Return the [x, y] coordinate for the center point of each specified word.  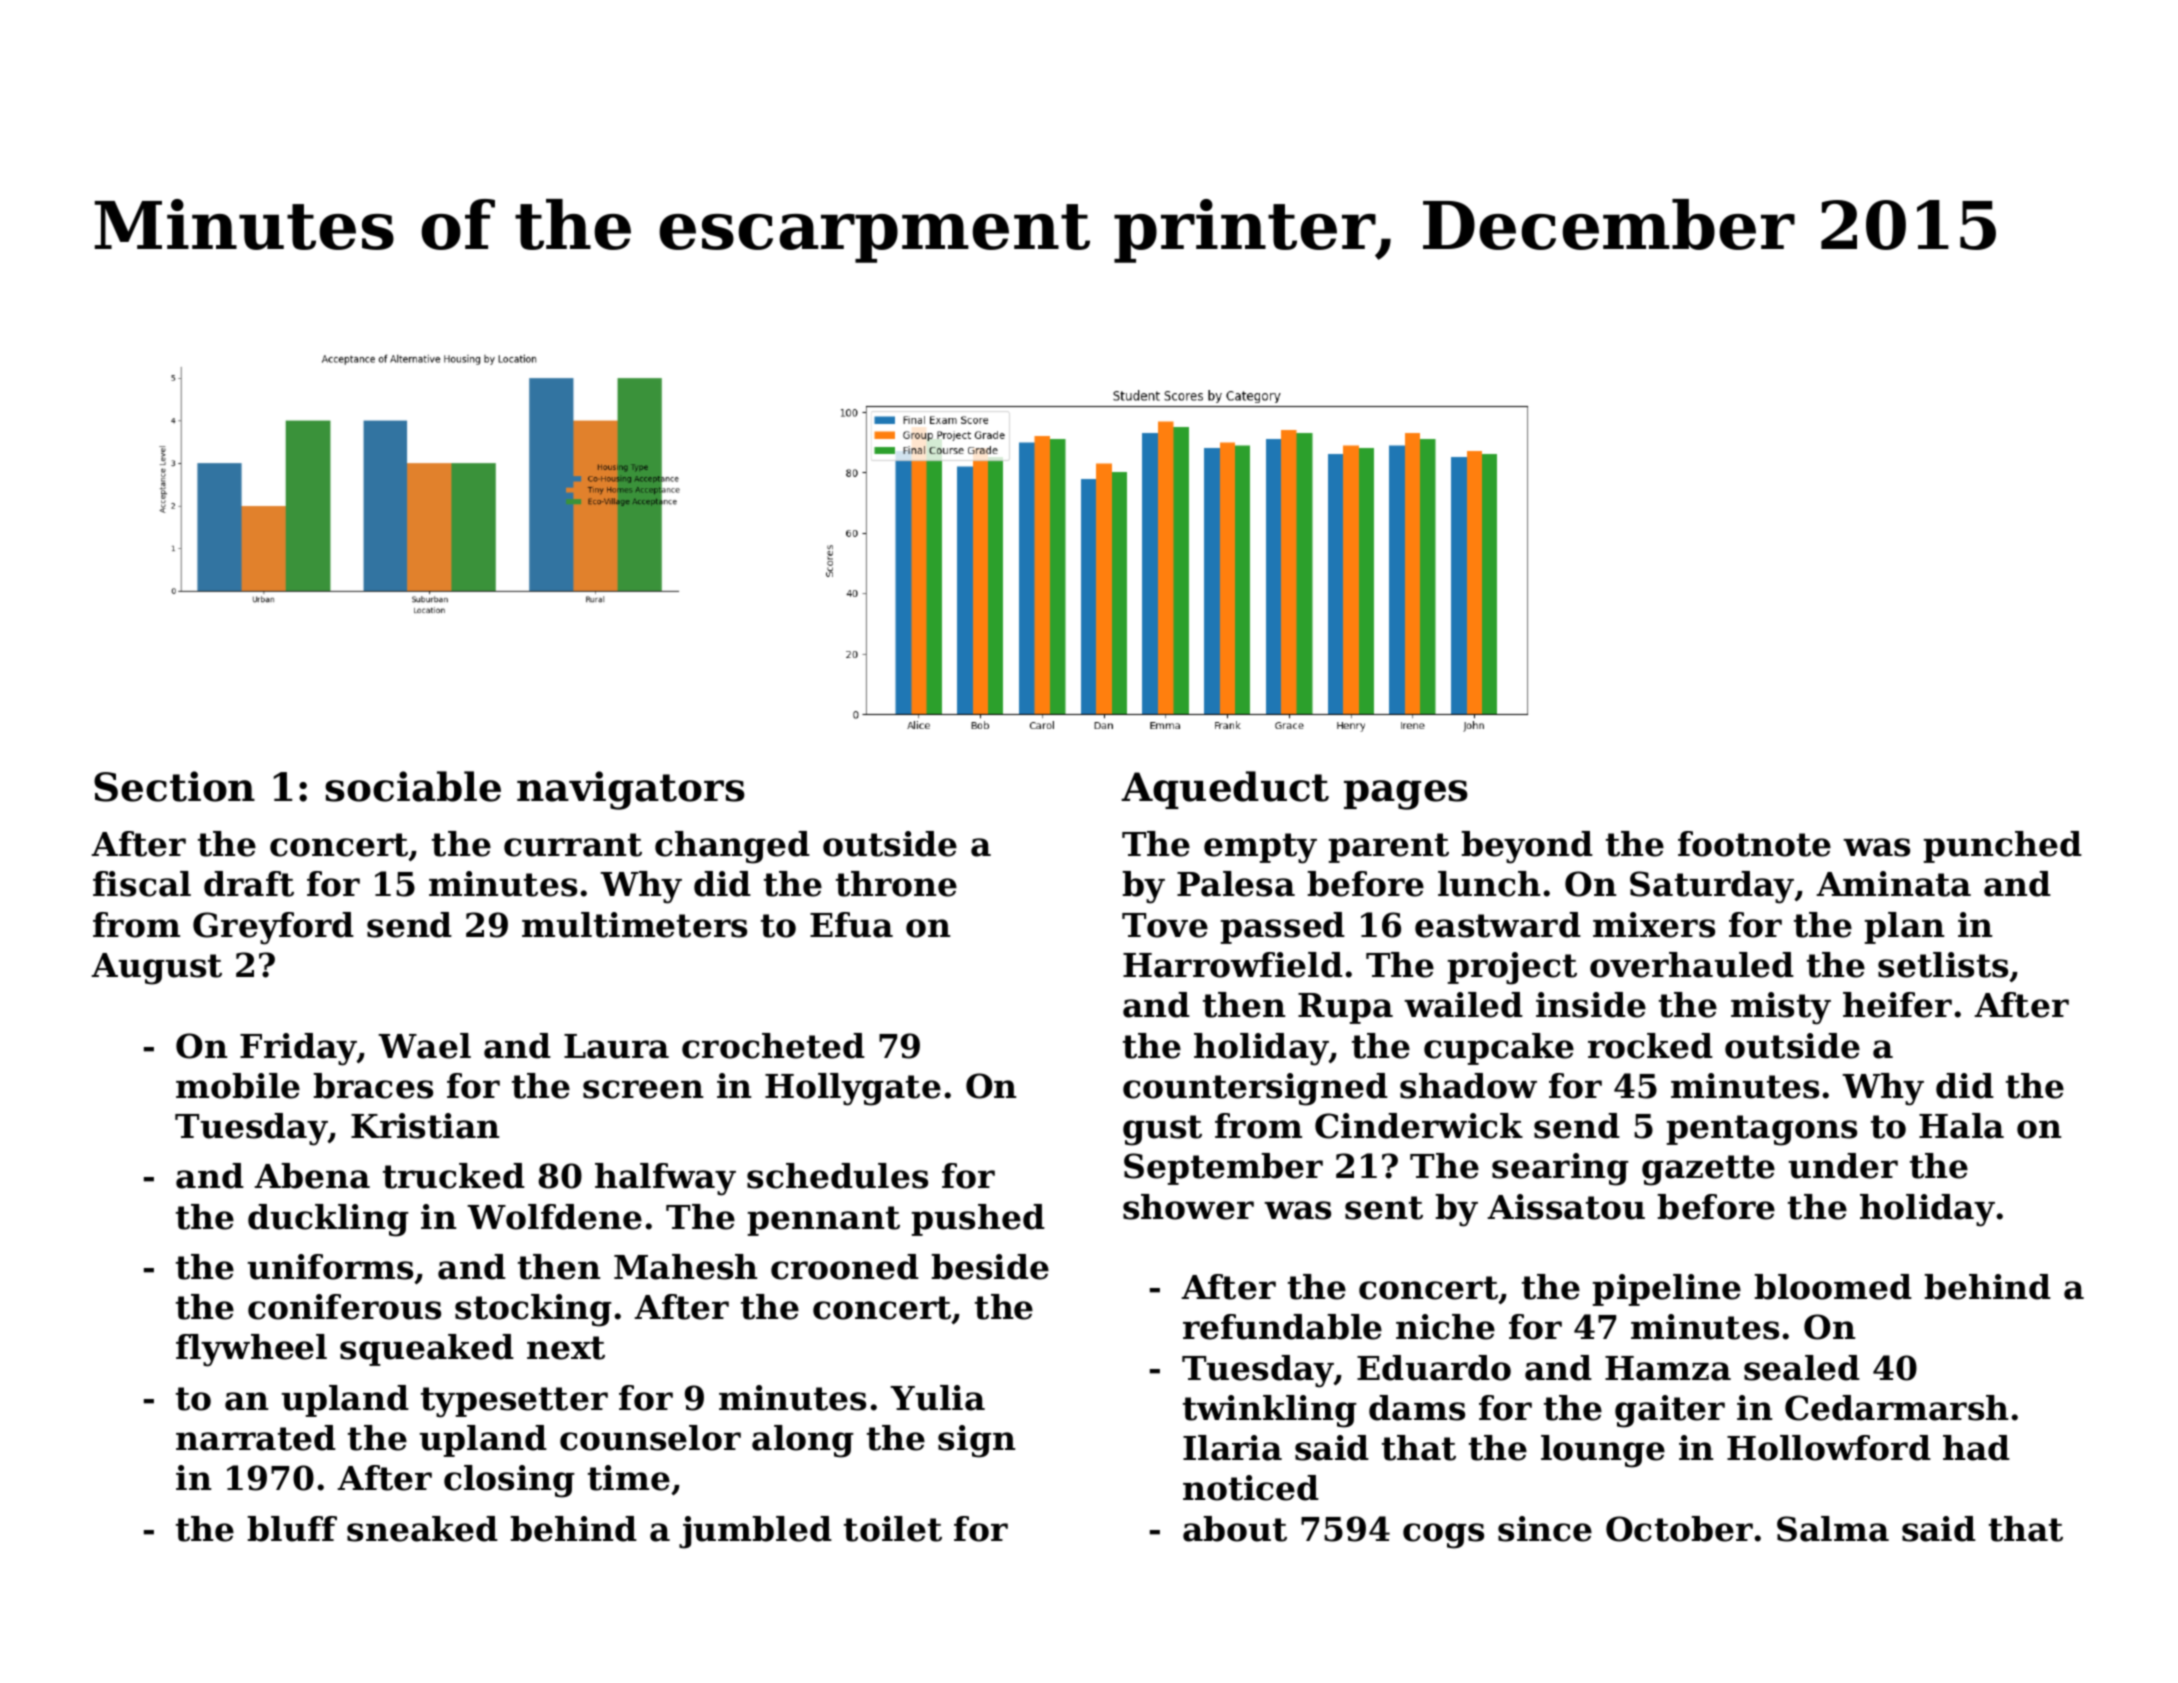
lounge [1603, 1451]
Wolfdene [554, 1217]
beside [990, 1267]
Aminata [1893, 884]
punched [2002, 847]
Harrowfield [1233, 965]
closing [509, 1481]
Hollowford [1829, 1448]
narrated [256, 1438]
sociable [413, 786]
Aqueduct [1225, 790]
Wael [424, 1046]
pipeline [1666, 1290]
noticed [1251, 1488]
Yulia [937, 1398]
